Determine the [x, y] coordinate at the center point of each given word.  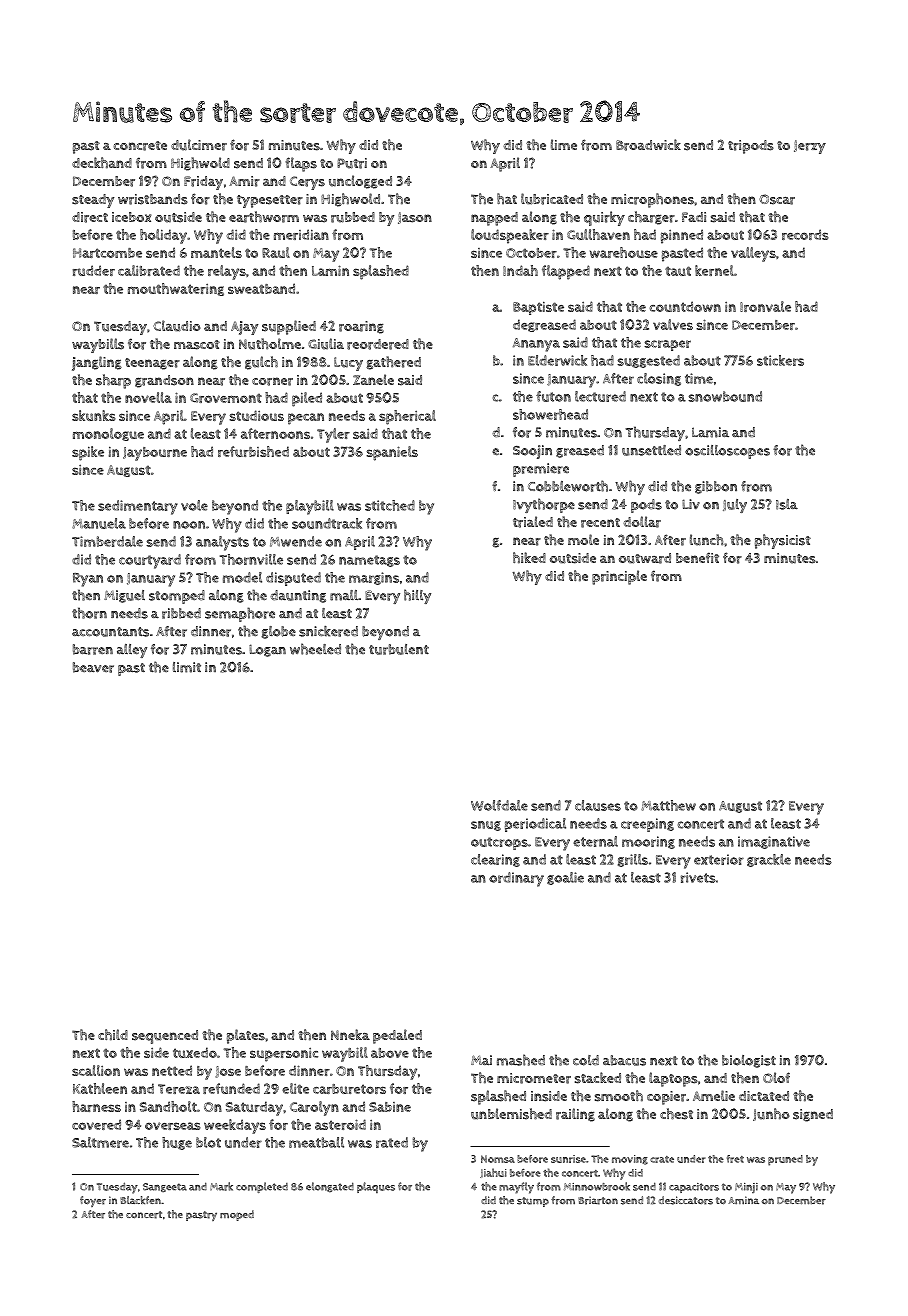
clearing [495, 860]
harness [96, 1106]
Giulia [326, 344]
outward [645, 558]
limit [187, 667]
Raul [276, 252]
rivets [698, 877]
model [242, 577]
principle [619, 577]
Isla [787, 504]
